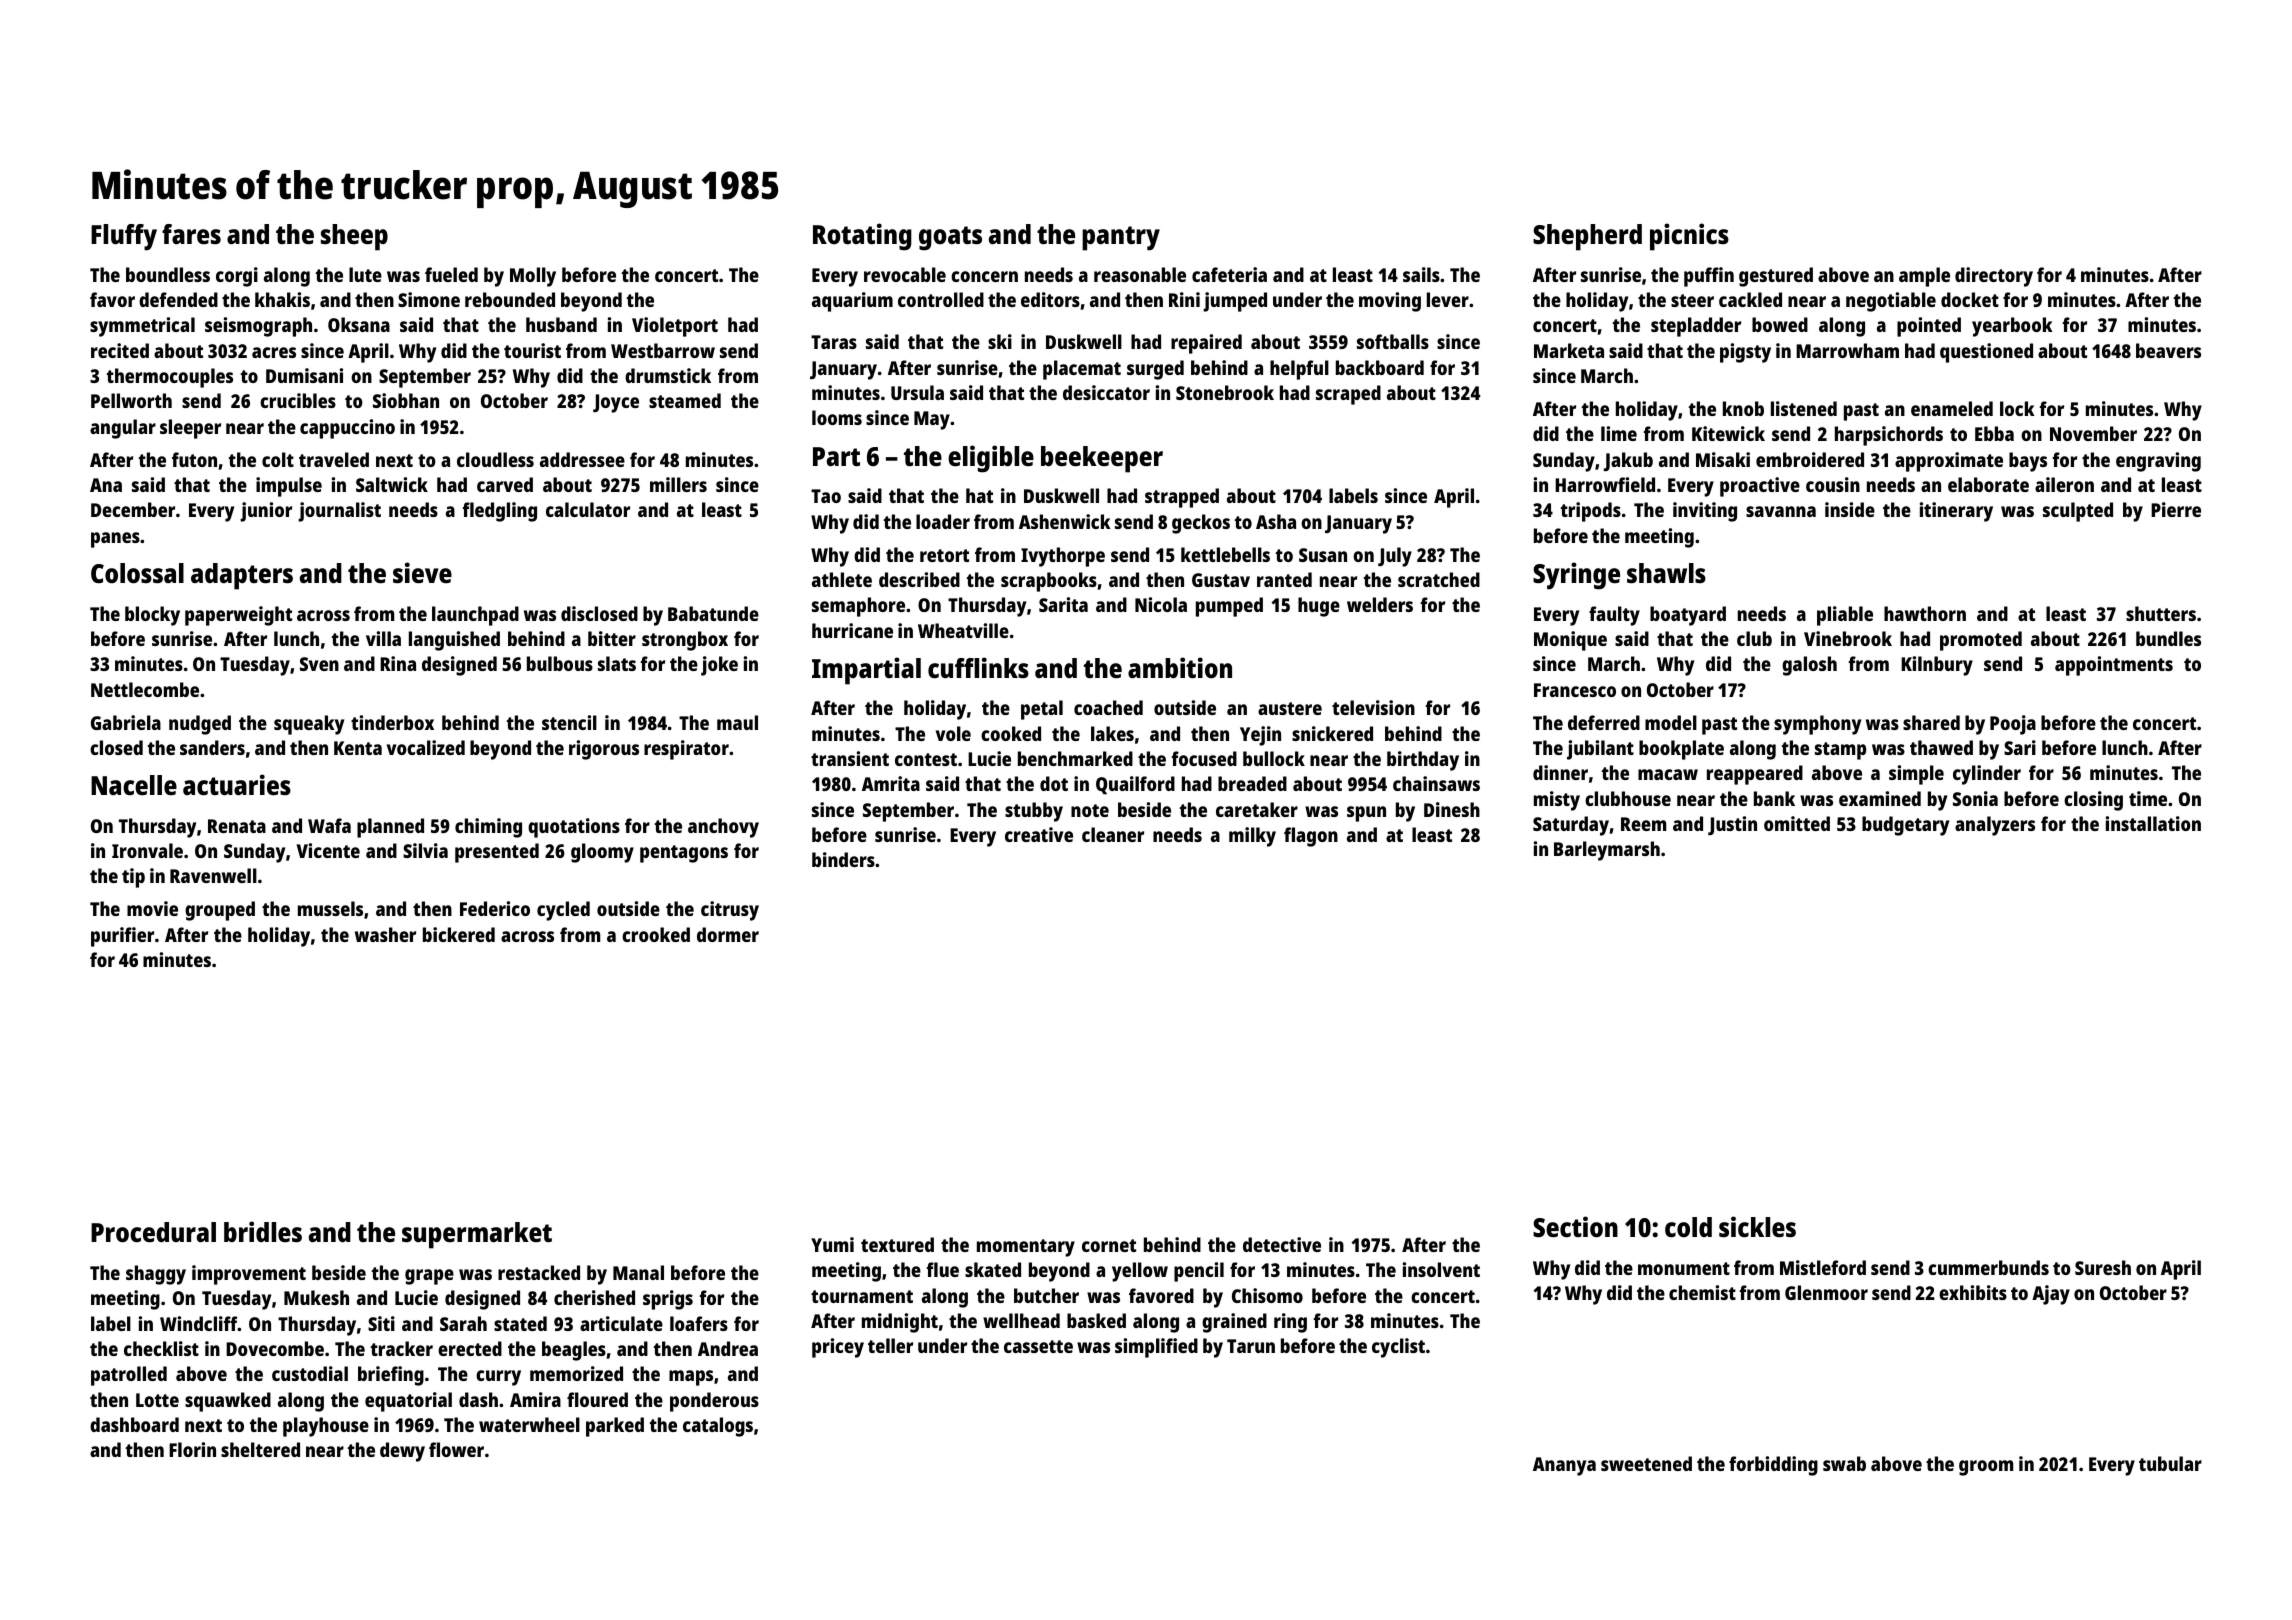  Describe the element at coordinates (1757, 1226) in the screenshot. I see `sickles` at that location.
